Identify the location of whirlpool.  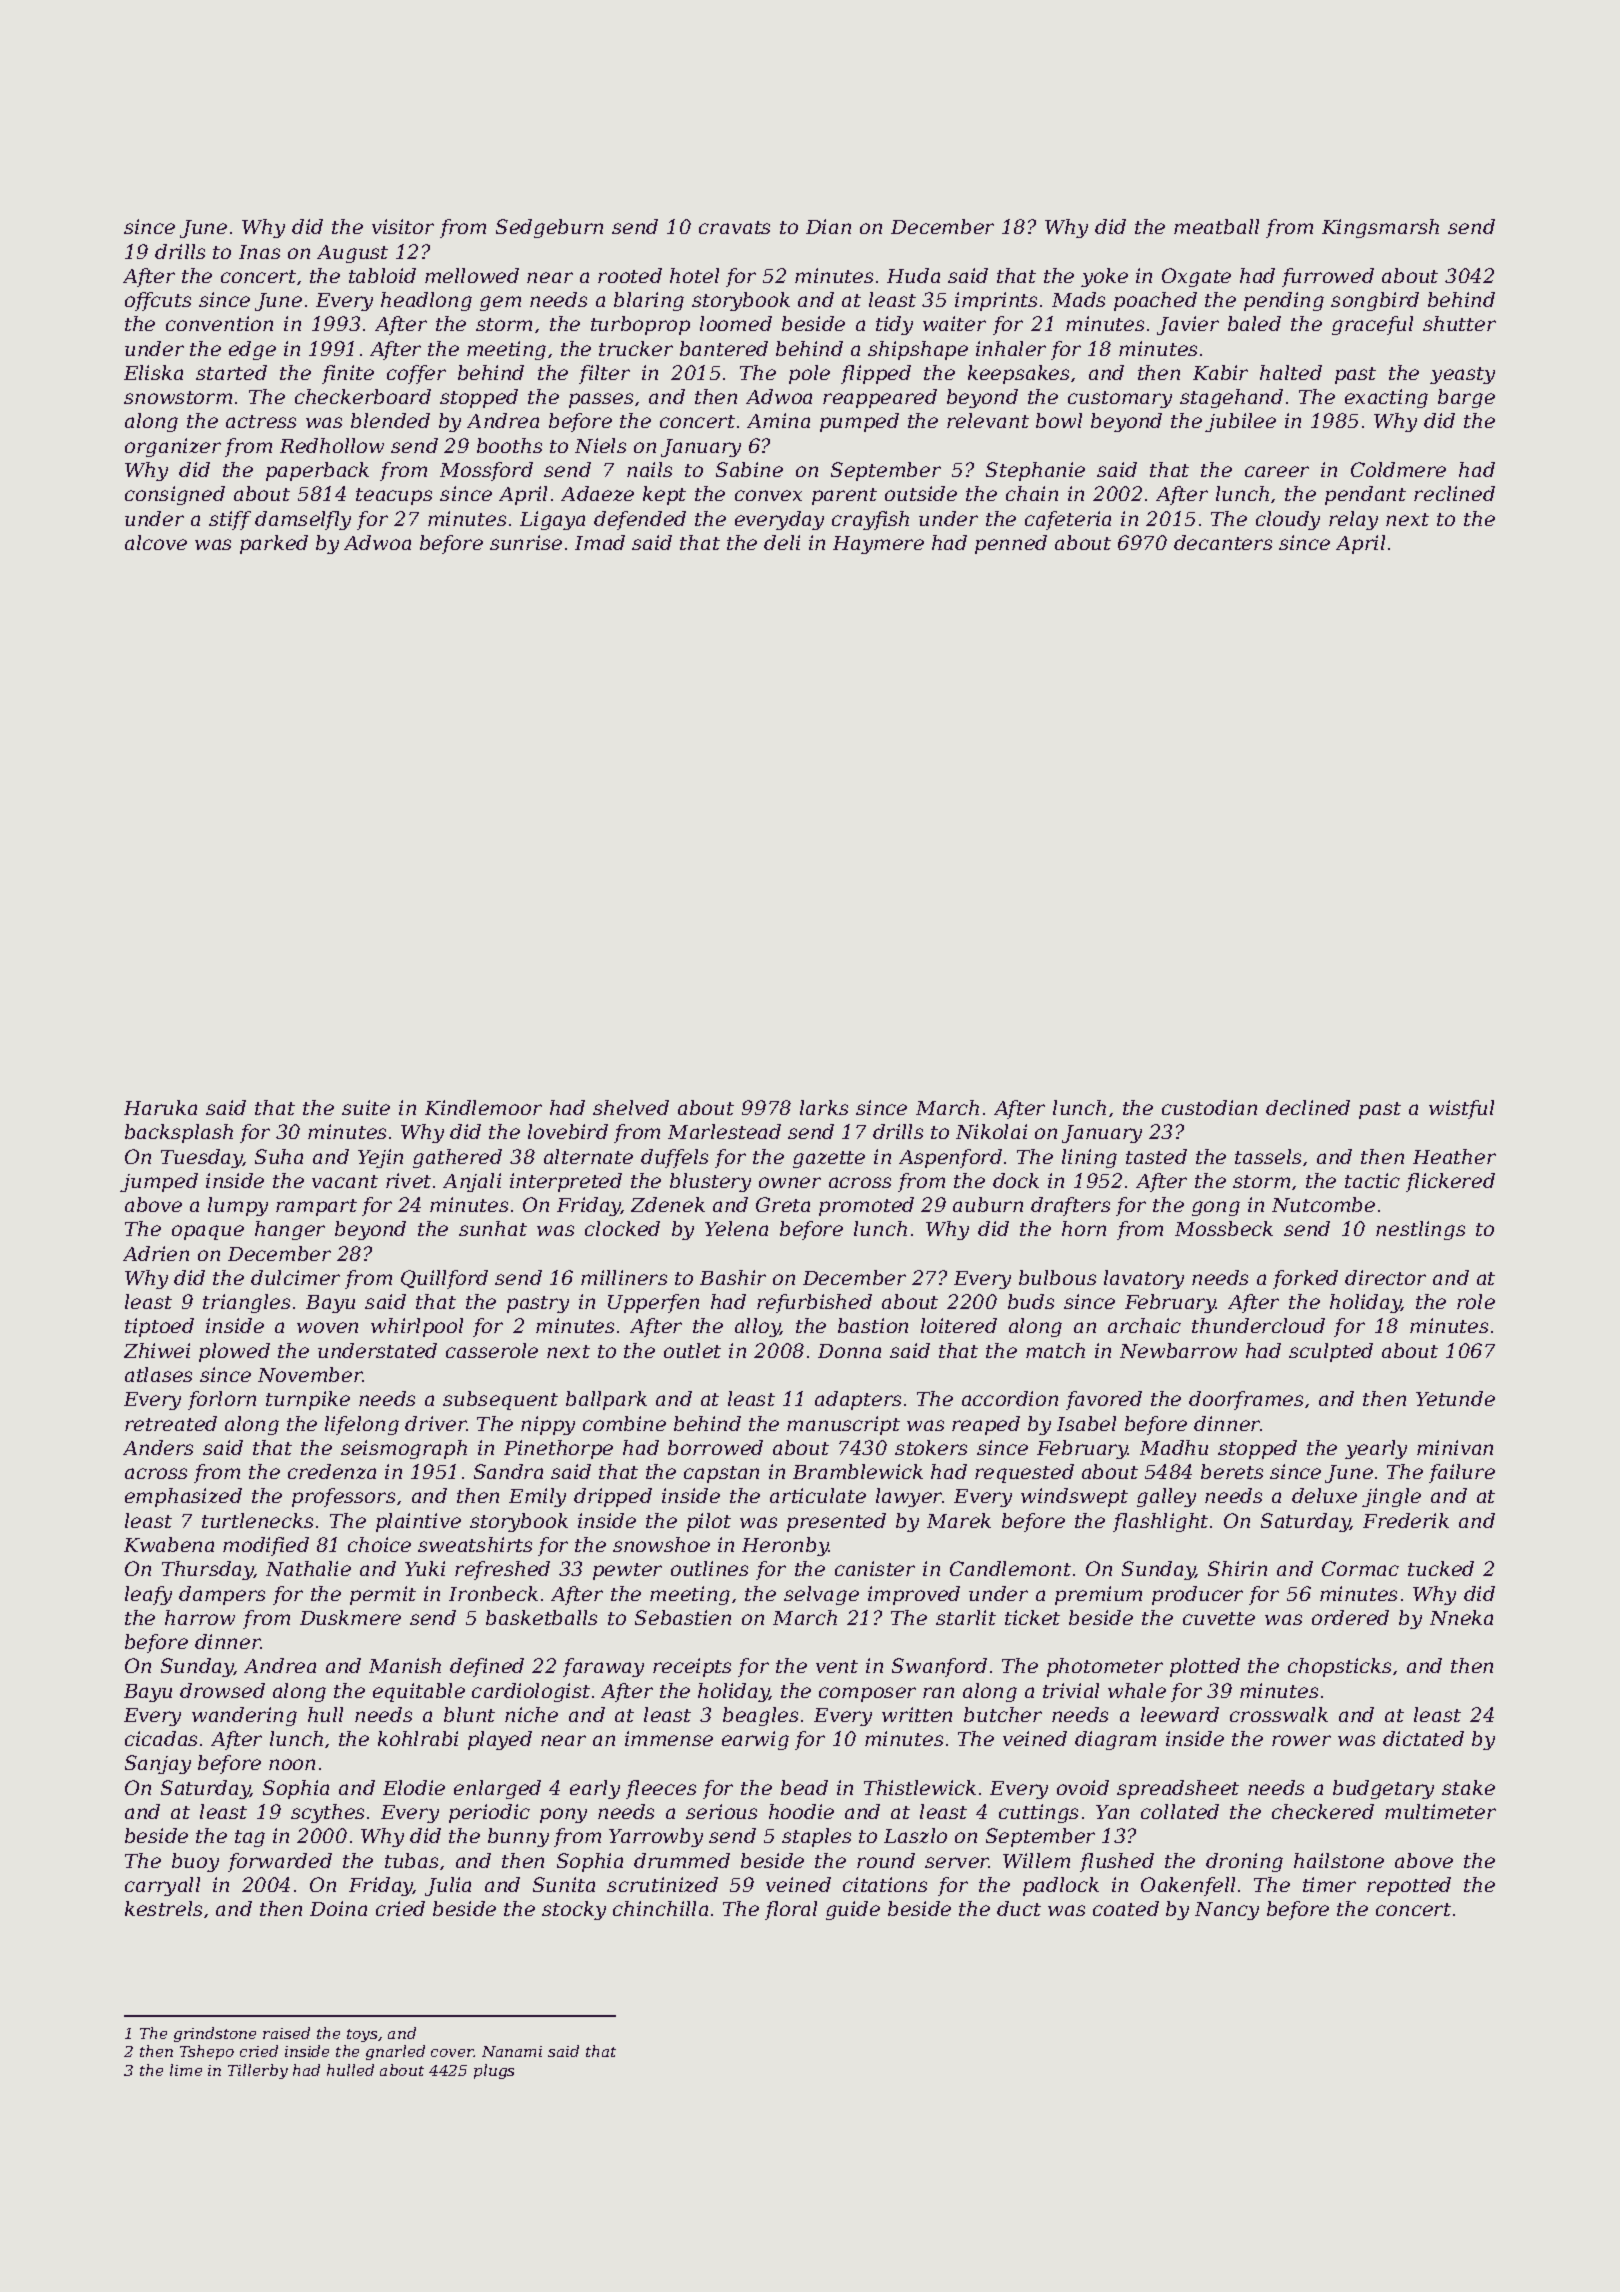
(417, 1327).
